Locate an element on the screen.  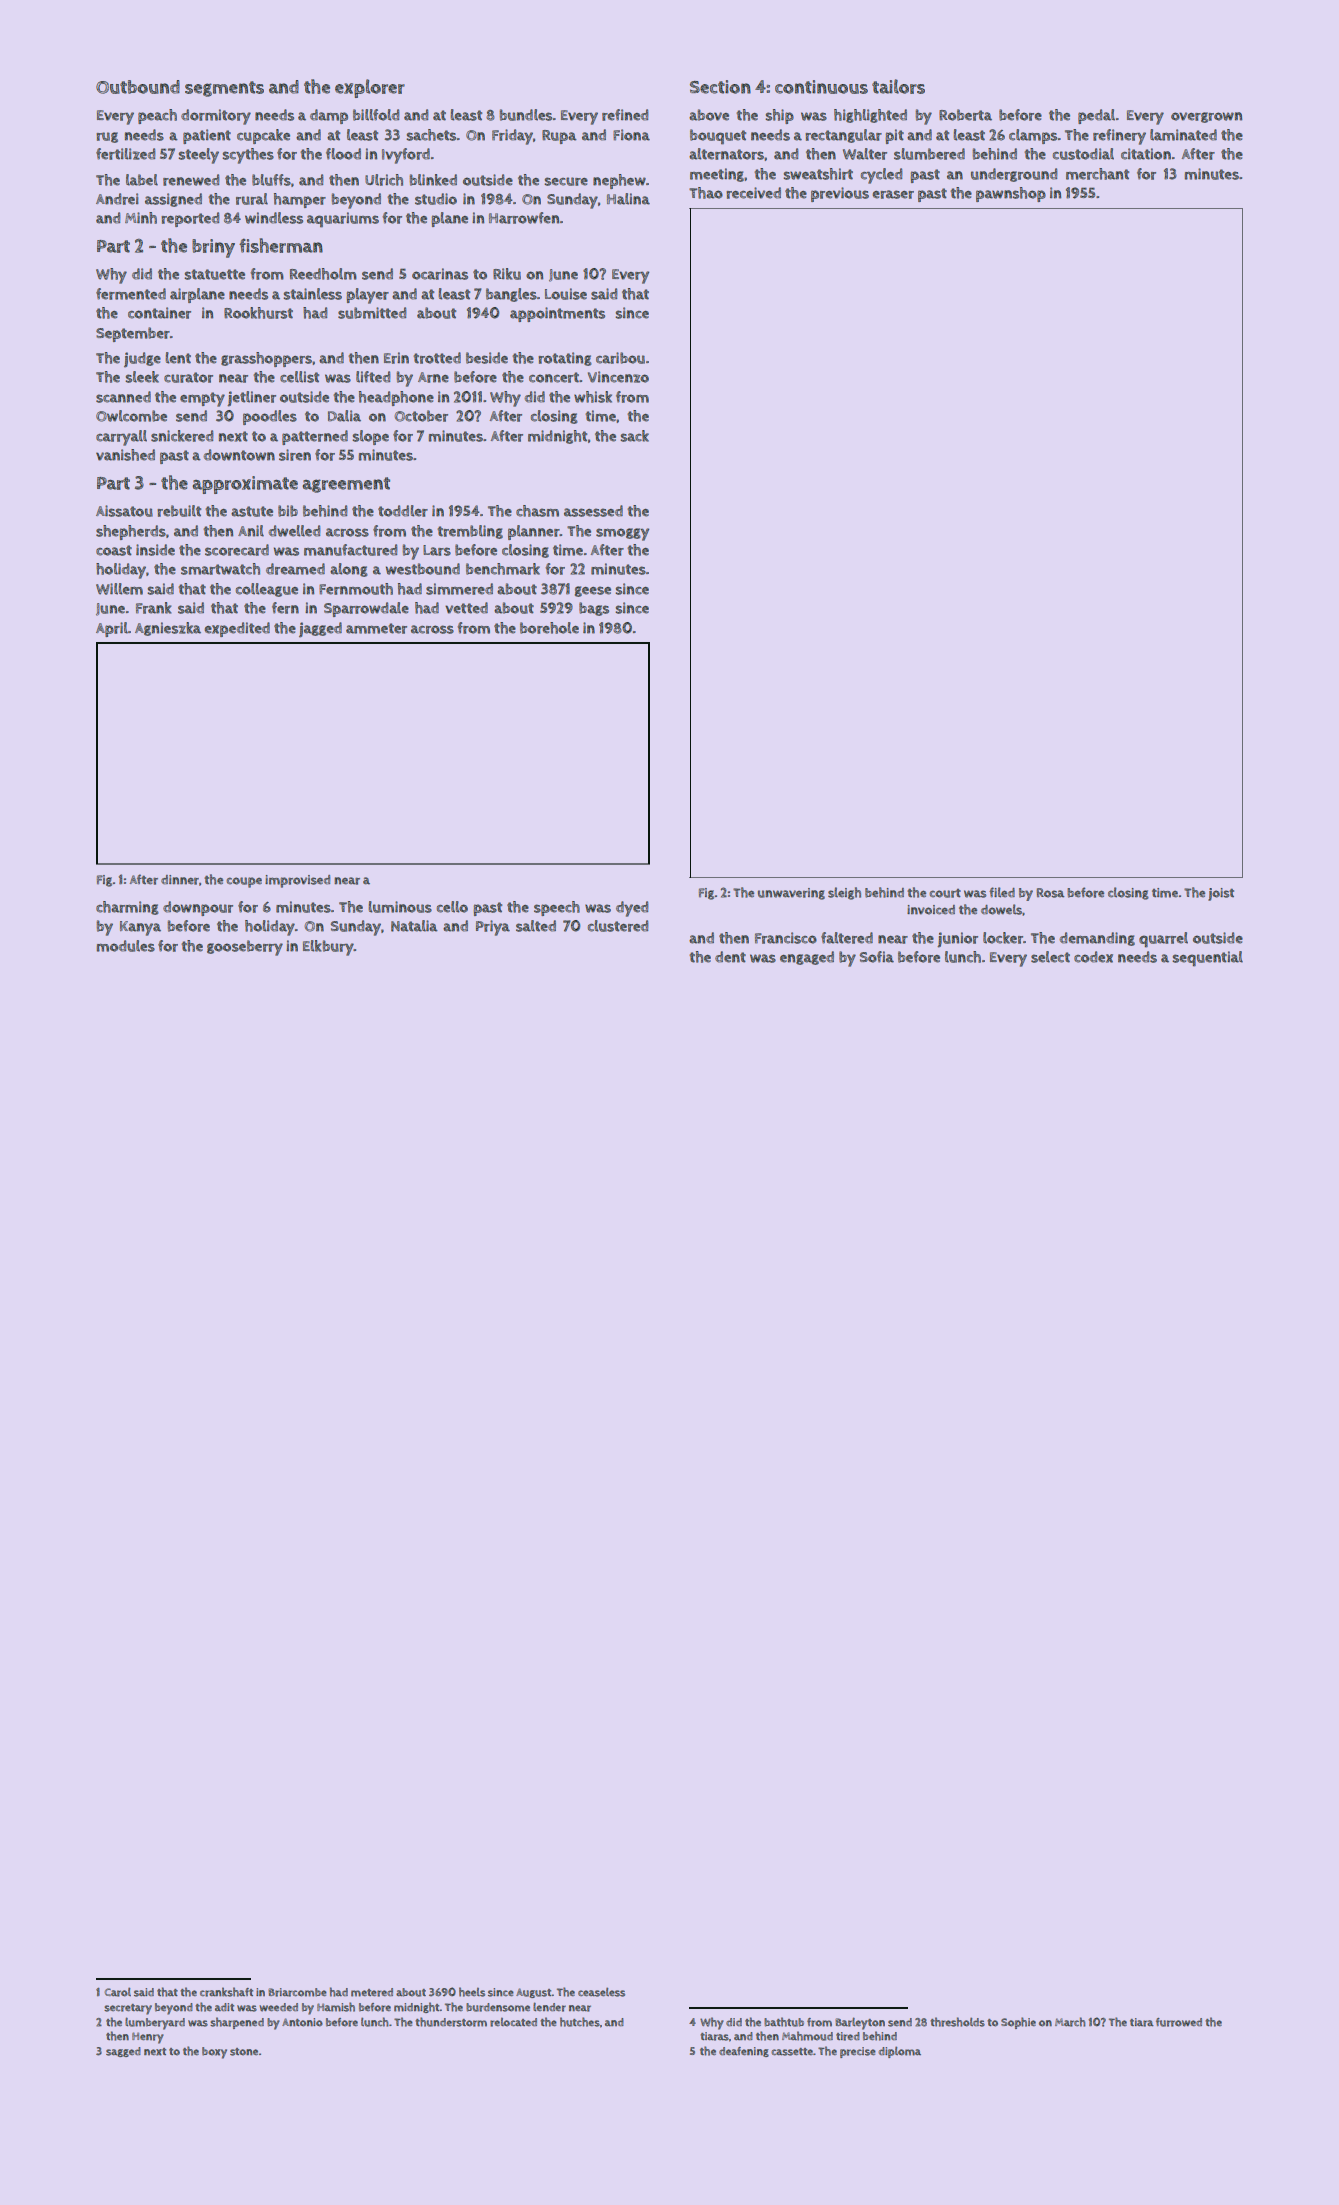
Outbound is located at coordinates (138, 87).
